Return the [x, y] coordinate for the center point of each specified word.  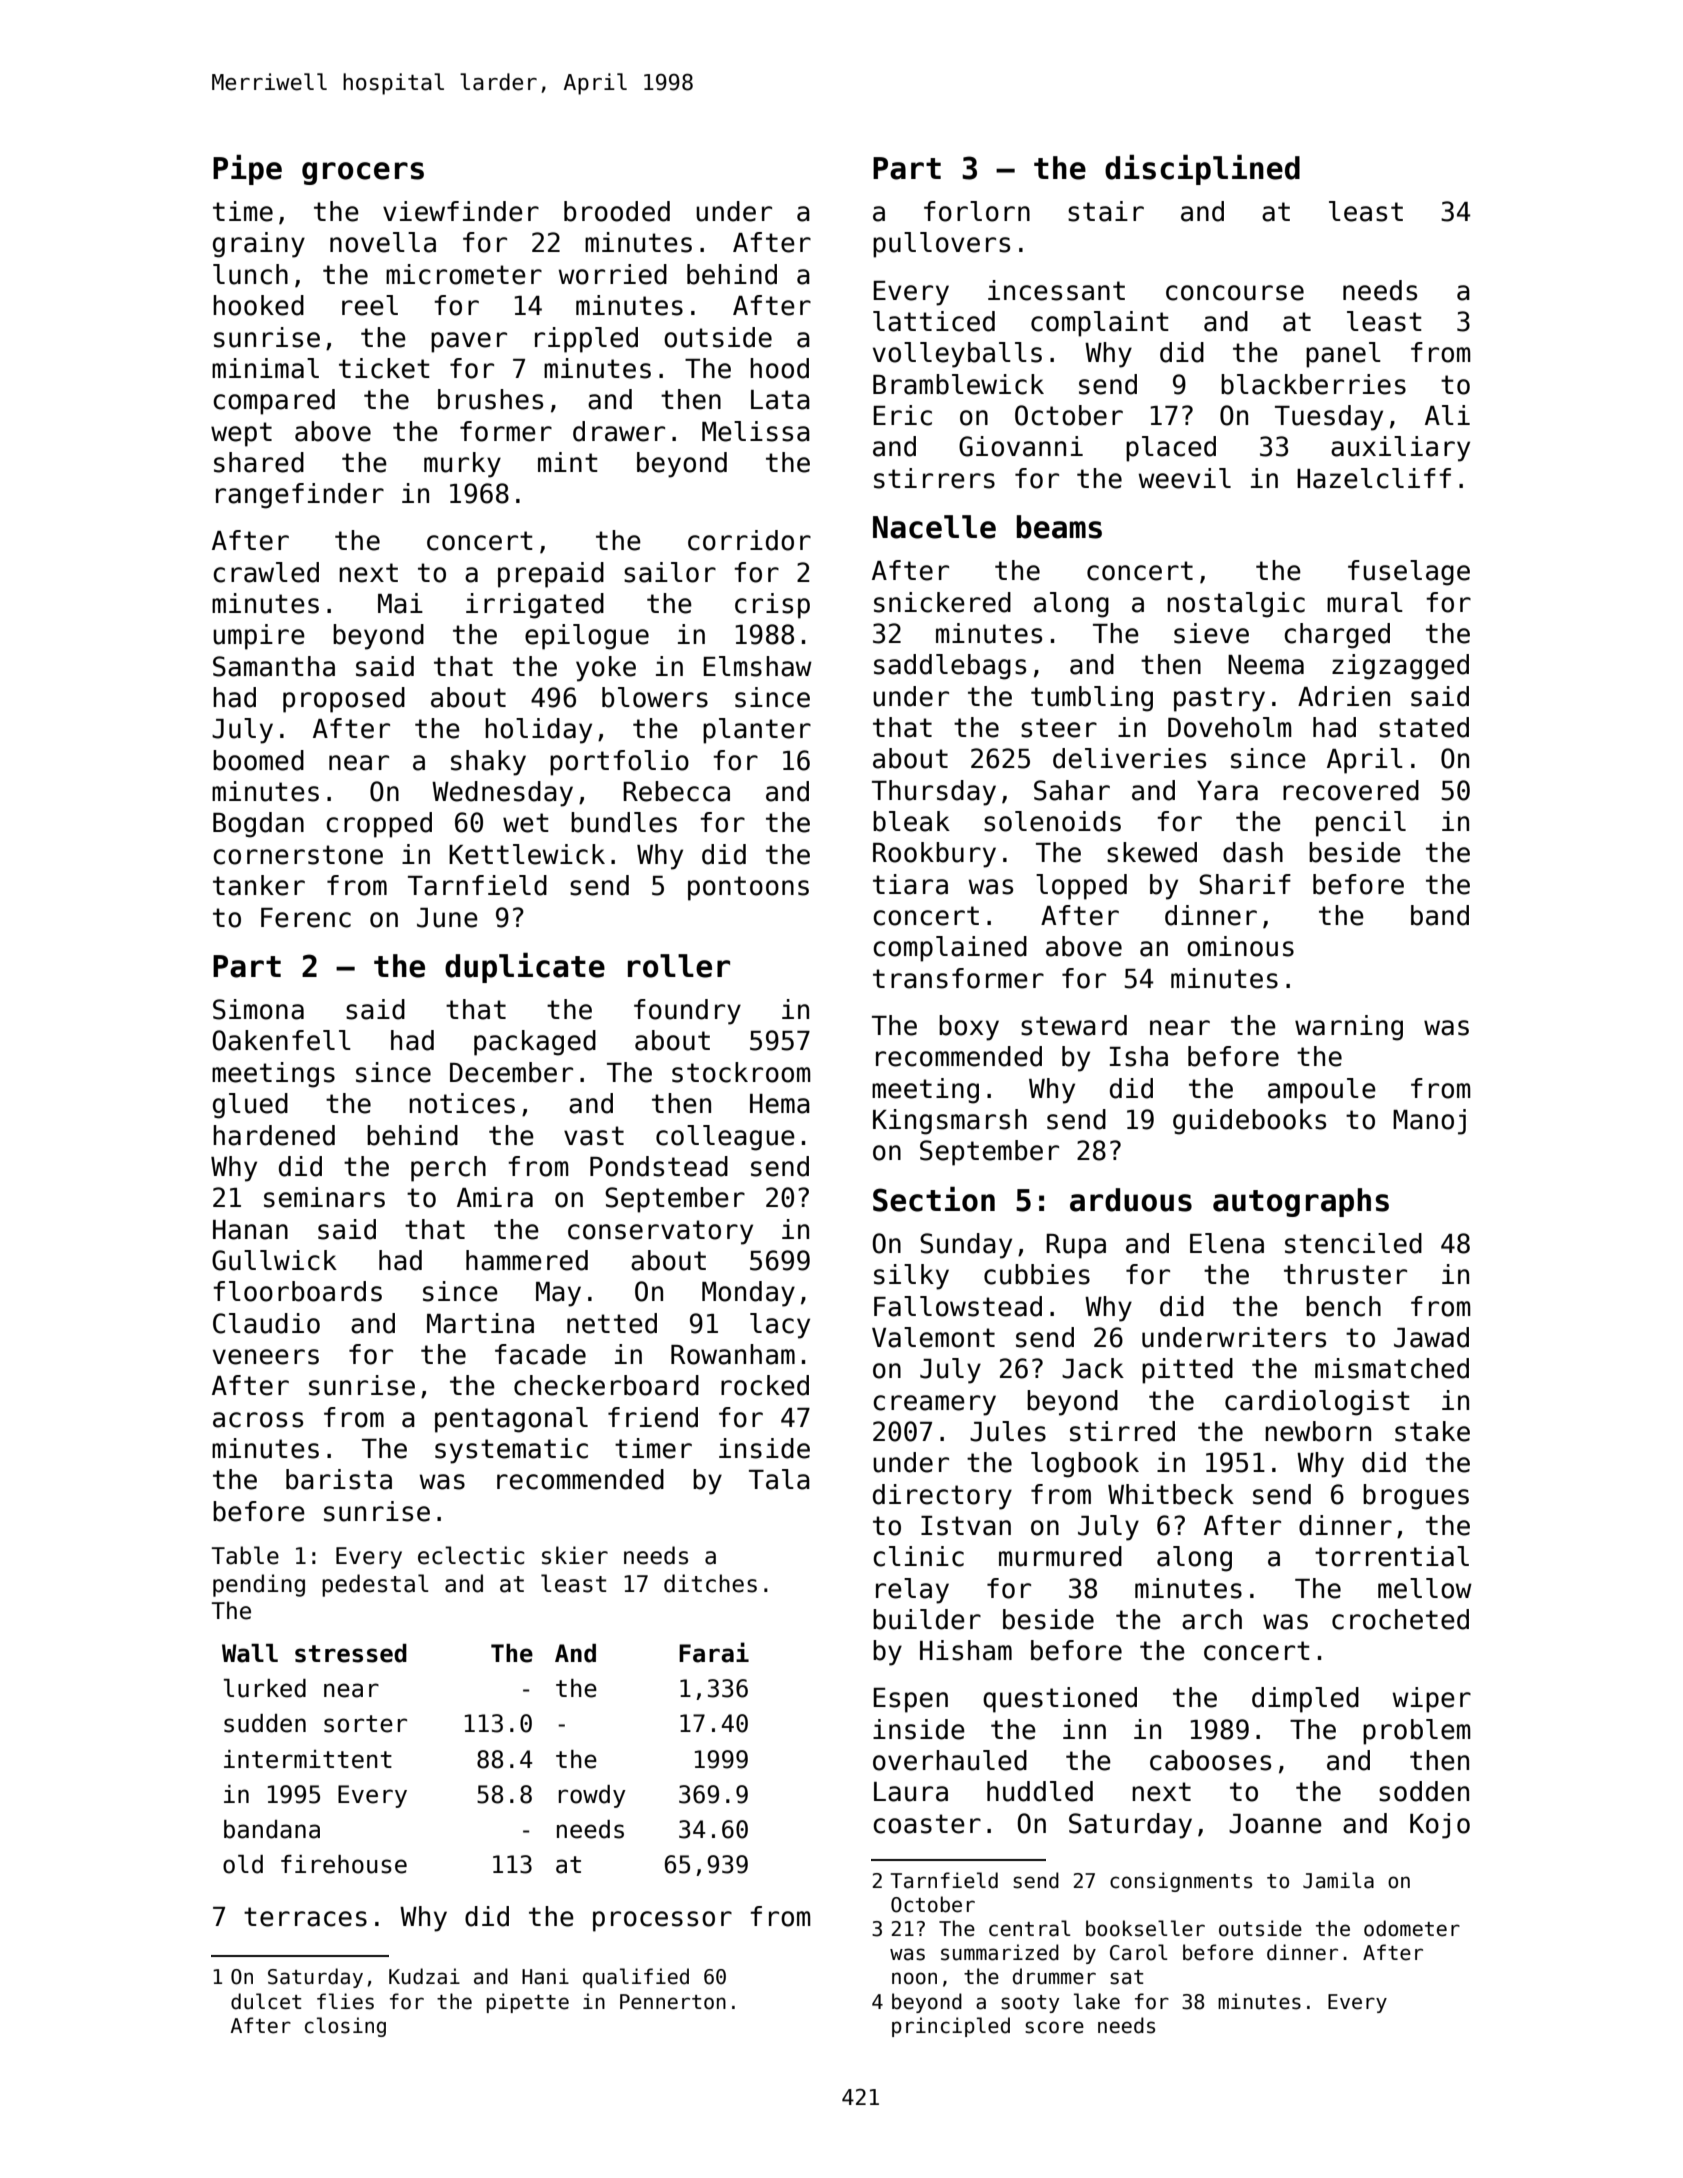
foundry [687, 1012]
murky [462, 465]
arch [1212, 1619]
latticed [934, 321]
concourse [1235, 293]
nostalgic [1236, 605]
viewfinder [461, 211]
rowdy [592, 1796]
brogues [1416, 1497]
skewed [1152, 852]
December [511, 1072]
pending [259, 1585]
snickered [942, 602]
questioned [1060, 1700]
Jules [1008, 1431]
